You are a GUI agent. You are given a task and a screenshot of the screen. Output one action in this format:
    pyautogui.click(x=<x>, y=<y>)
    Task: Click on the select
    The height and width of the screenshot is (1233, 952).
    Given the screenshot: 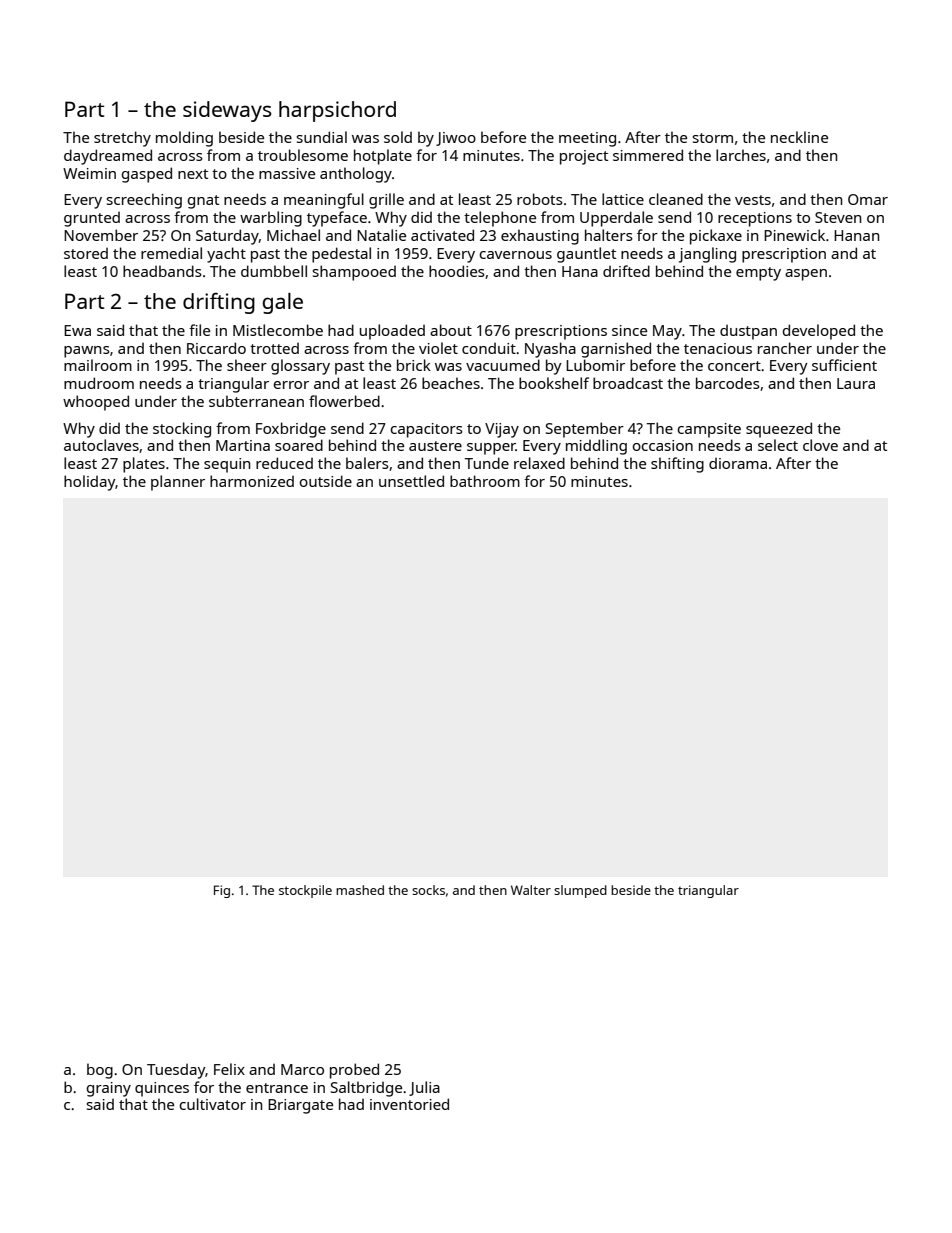 What is the action you would take?
    pyautogui.click(x=778, y=445)
